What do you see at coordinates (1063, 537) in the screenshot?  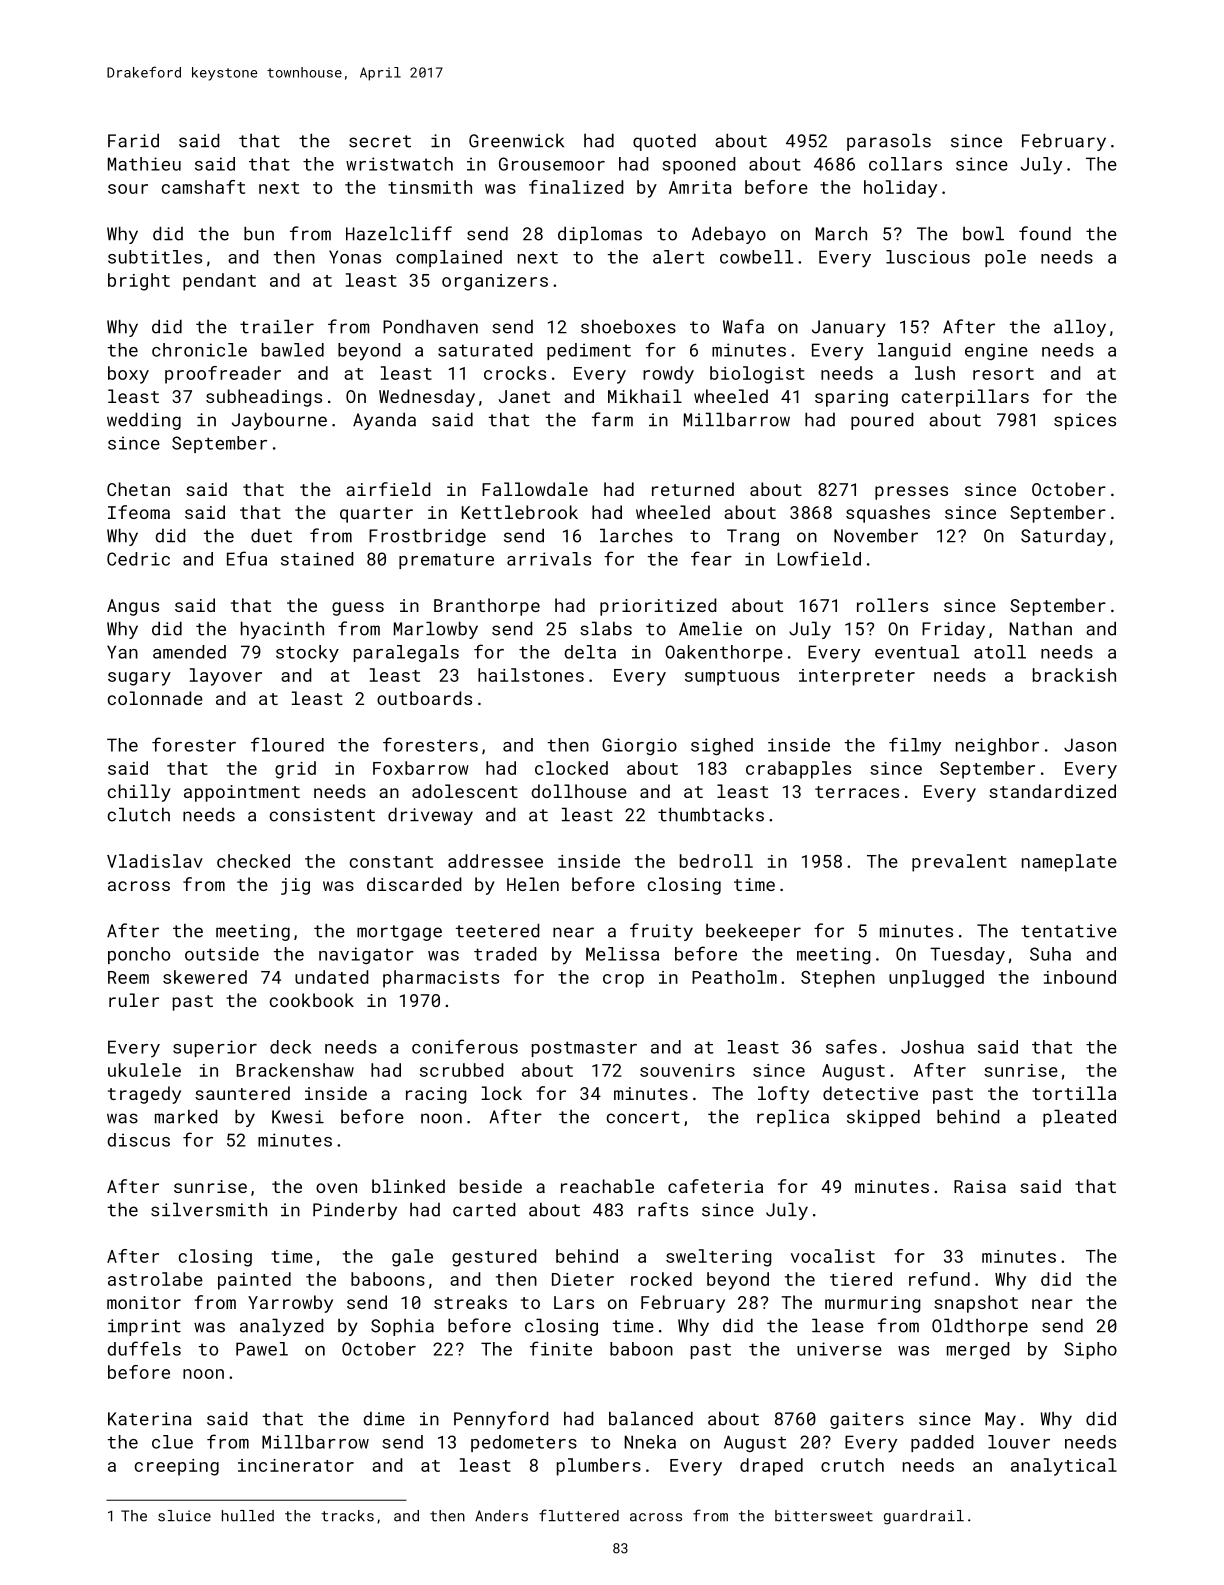 I see `Saturday` at bounding box center [1063, 537].
